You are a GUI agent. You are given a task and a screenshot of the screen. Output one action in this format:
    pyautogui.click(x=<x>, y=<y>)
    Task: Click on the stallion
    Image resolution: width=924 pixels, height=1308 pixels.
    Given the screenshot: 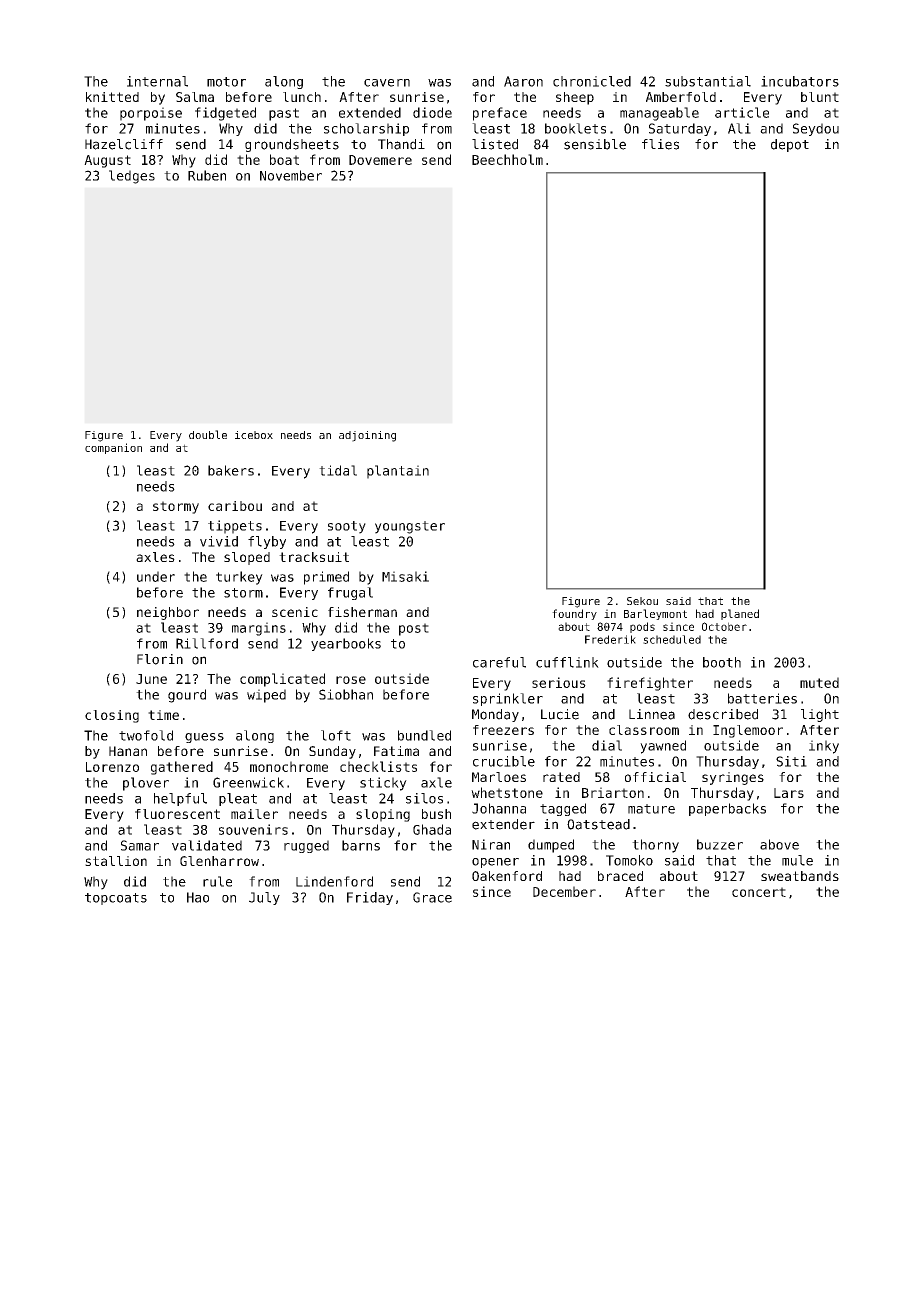 What is the action you would take?
    pyautogui.click(x=116, y=861)
